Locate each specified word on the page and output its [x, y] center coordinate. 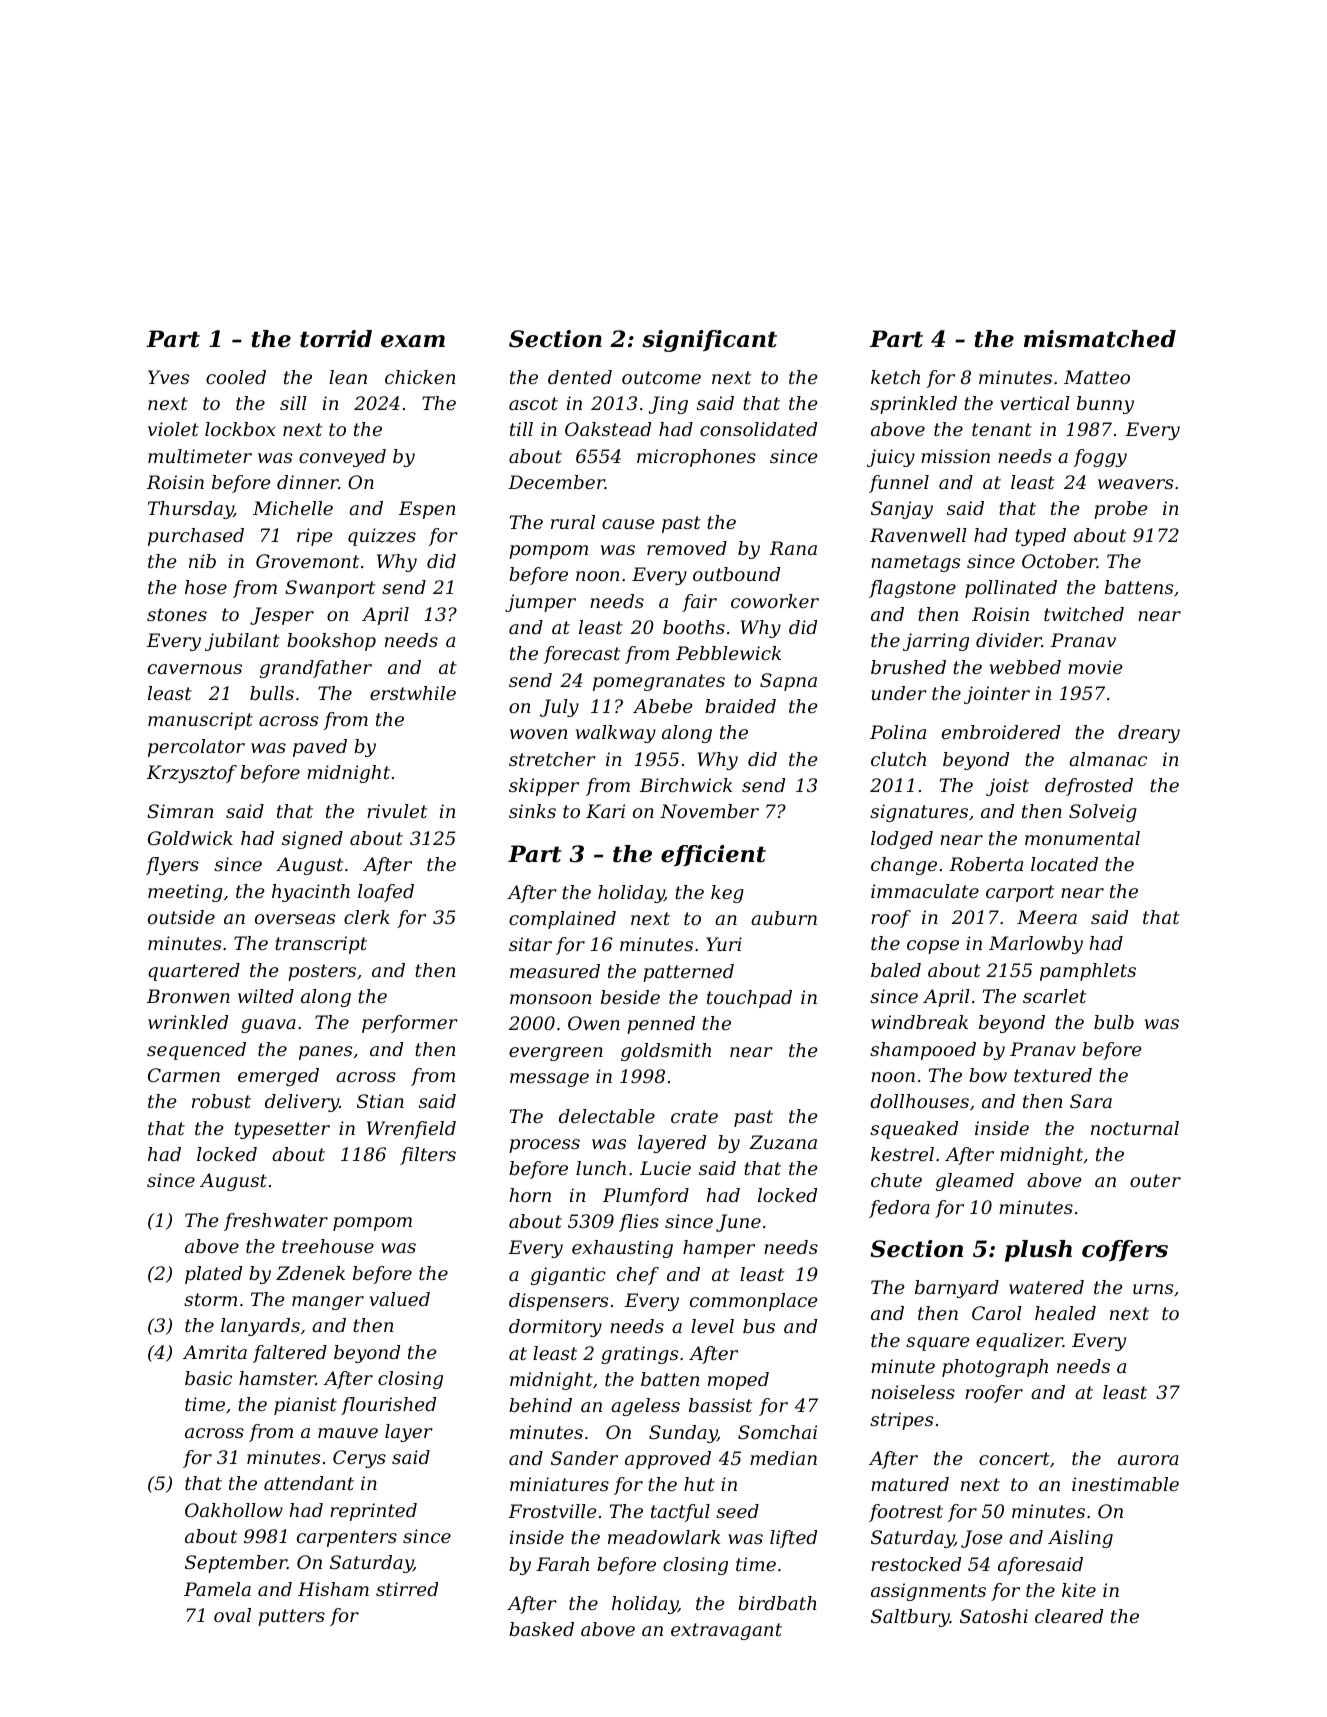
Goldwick [190, 838]
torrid [336, 339]
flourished [388, 1406]
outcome [661, 377]
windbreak [919, 1022]
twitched [1084, 614]
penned [661, 1025]
